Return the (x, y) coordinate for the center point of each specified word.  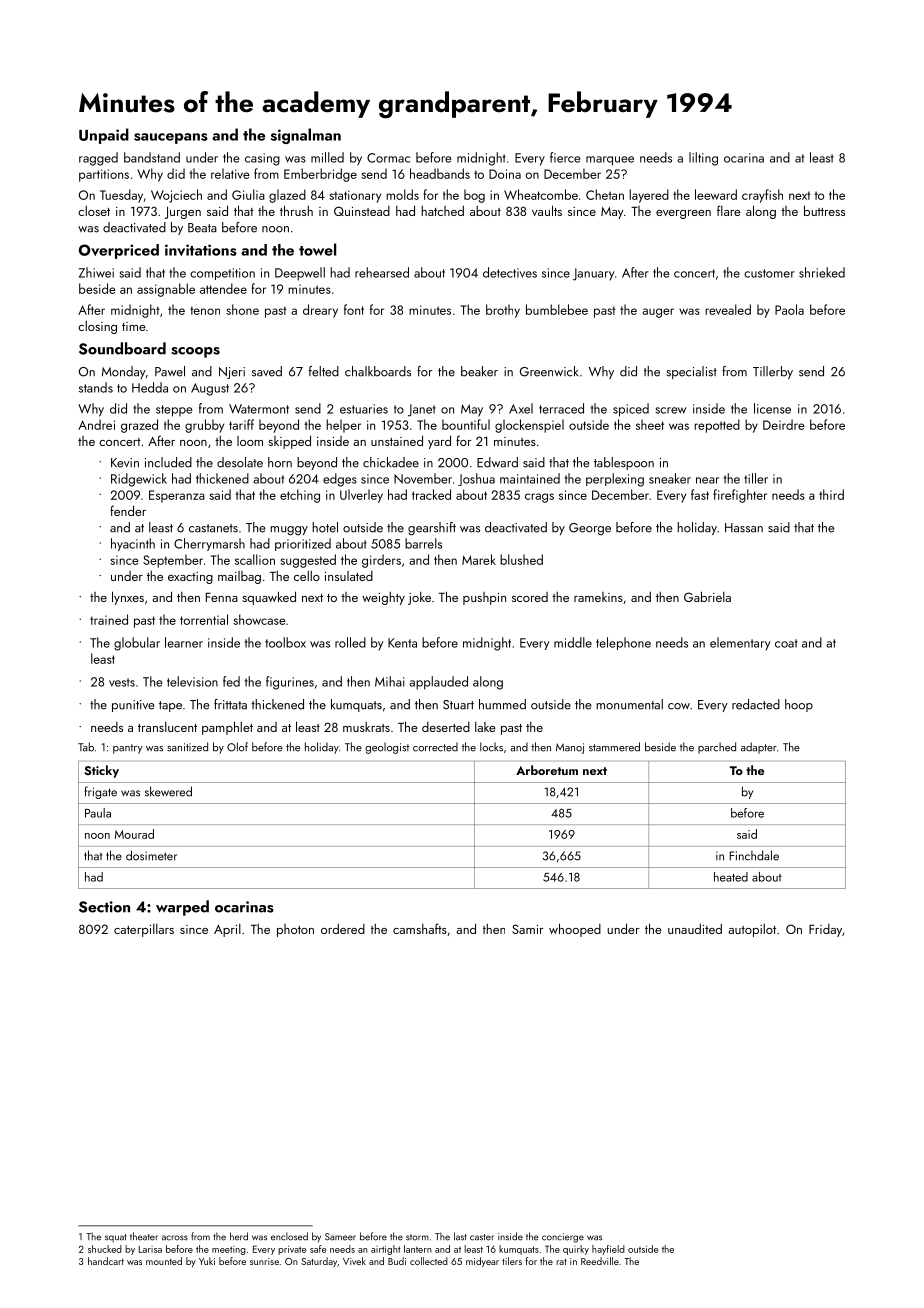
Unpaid (104, 136)
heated (731, 877)
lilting (703, 159)
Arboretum (547, 770)
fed (231, 681)
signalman (306, 136)
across (175, 1238)
